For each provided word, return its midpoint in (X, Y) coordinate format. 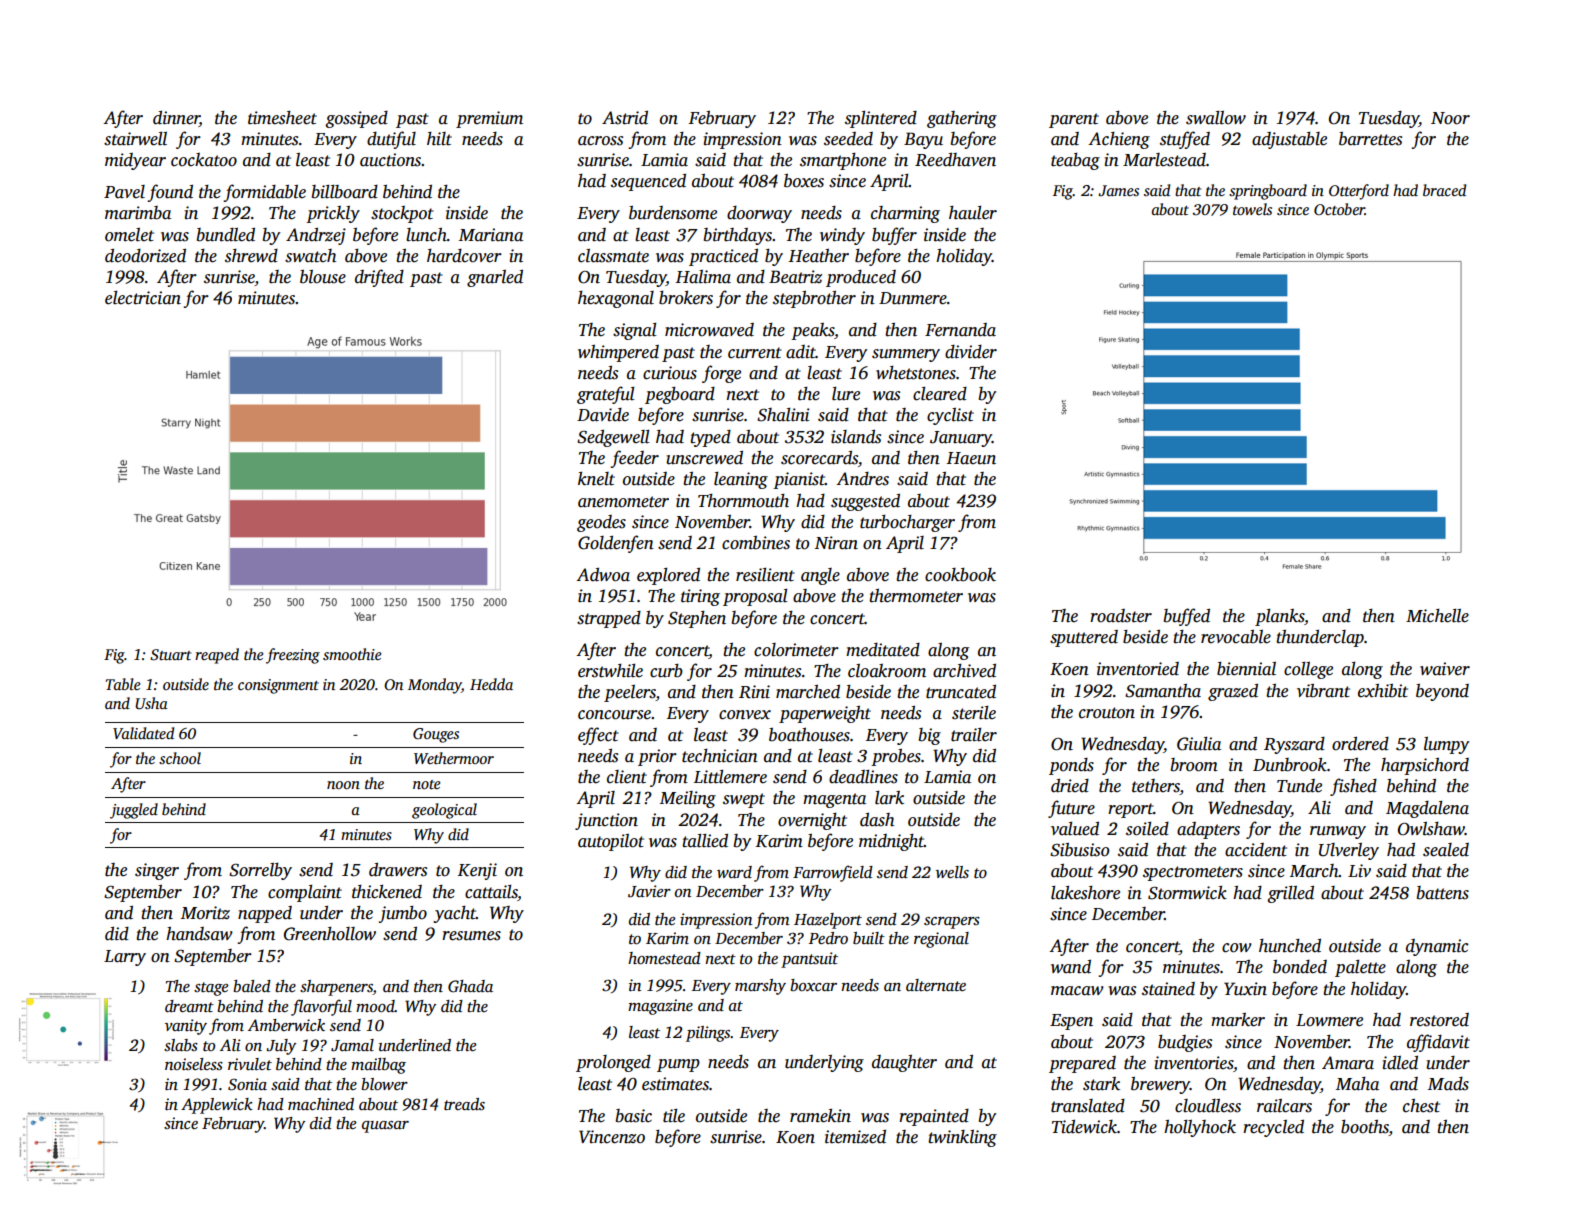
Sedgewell (613, 438)
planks (1279, 617)
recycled (1273, 1128)
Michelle (1437, 616)
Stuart (170, 655)
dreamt (189, 1006)
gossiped (356, 119)
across (600, 141)
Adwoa (603, 575)
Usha (151, 703)
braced (1444, 190)
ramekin (820, 1116)
